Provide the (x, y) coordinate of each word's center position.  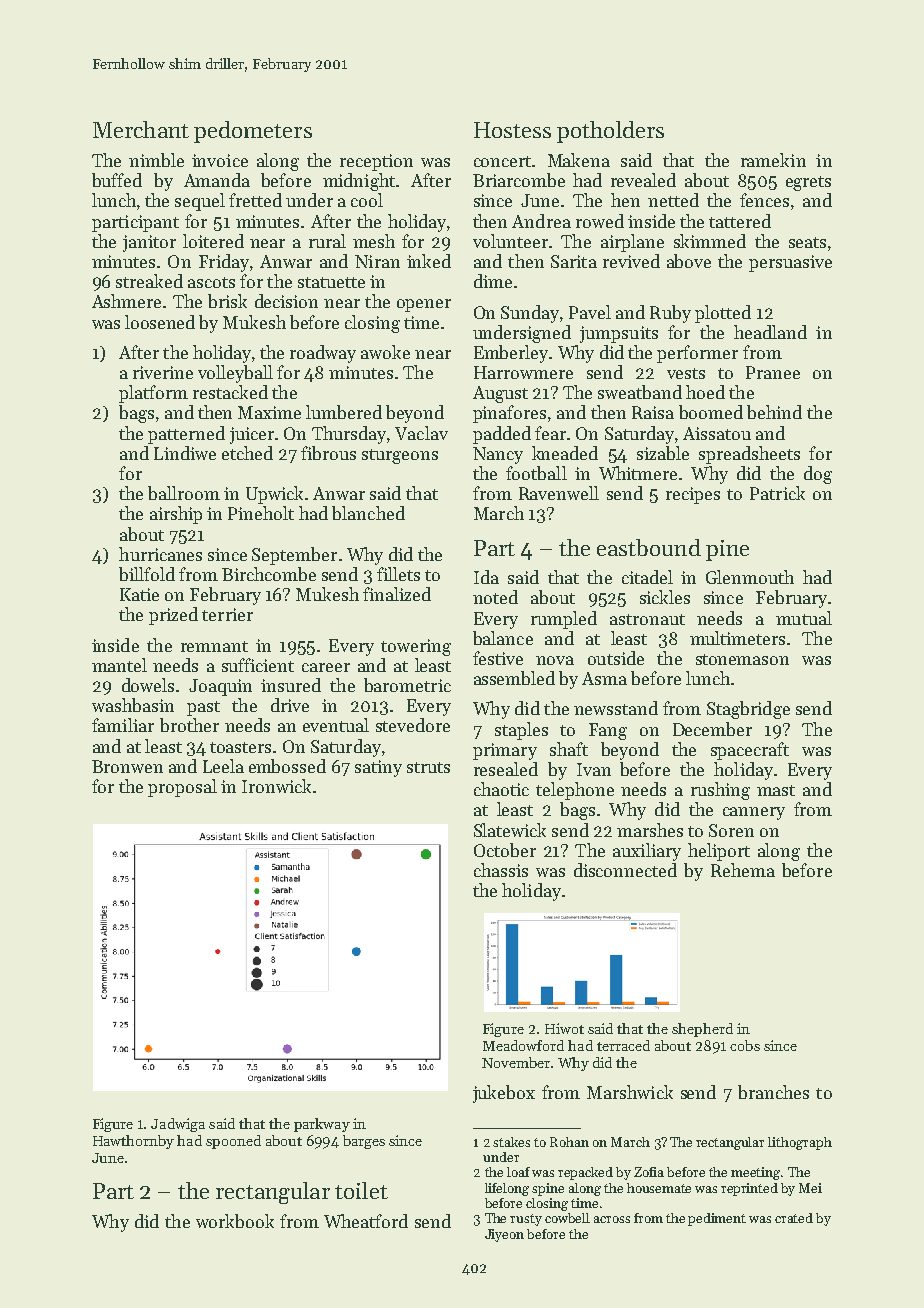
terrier (227, 614)
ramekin (773, 160)
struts (428, 767)
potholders (610, 132)
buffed (117, 180)
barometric (407, 685)
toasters (240, 747)
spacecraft (750, 751)
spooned (233, 1142)
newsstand (616, 708)
